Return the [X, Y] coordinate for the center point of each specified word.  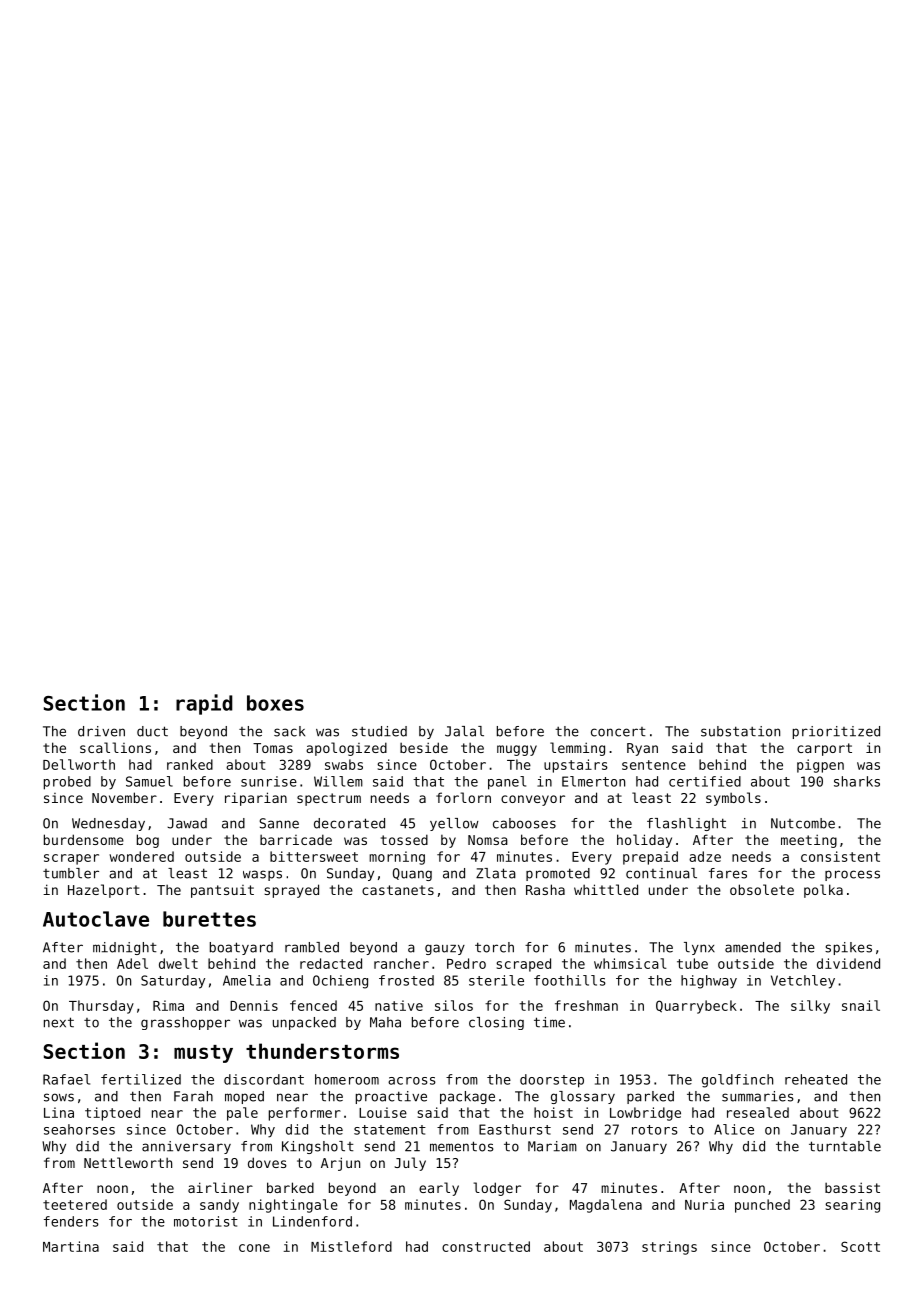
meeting [809, 841]
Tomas [273, 748]
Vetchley [803, 982]
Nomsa [488, 840]
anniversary [186, 1147]
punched [762, 1206]
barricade [296, 839]
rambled [312, 947]
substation [740, 731]
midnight [125, 948]
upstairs [576, 766]
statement [390, 1130]
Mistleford [351, 1246]
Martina [71, 1246]
